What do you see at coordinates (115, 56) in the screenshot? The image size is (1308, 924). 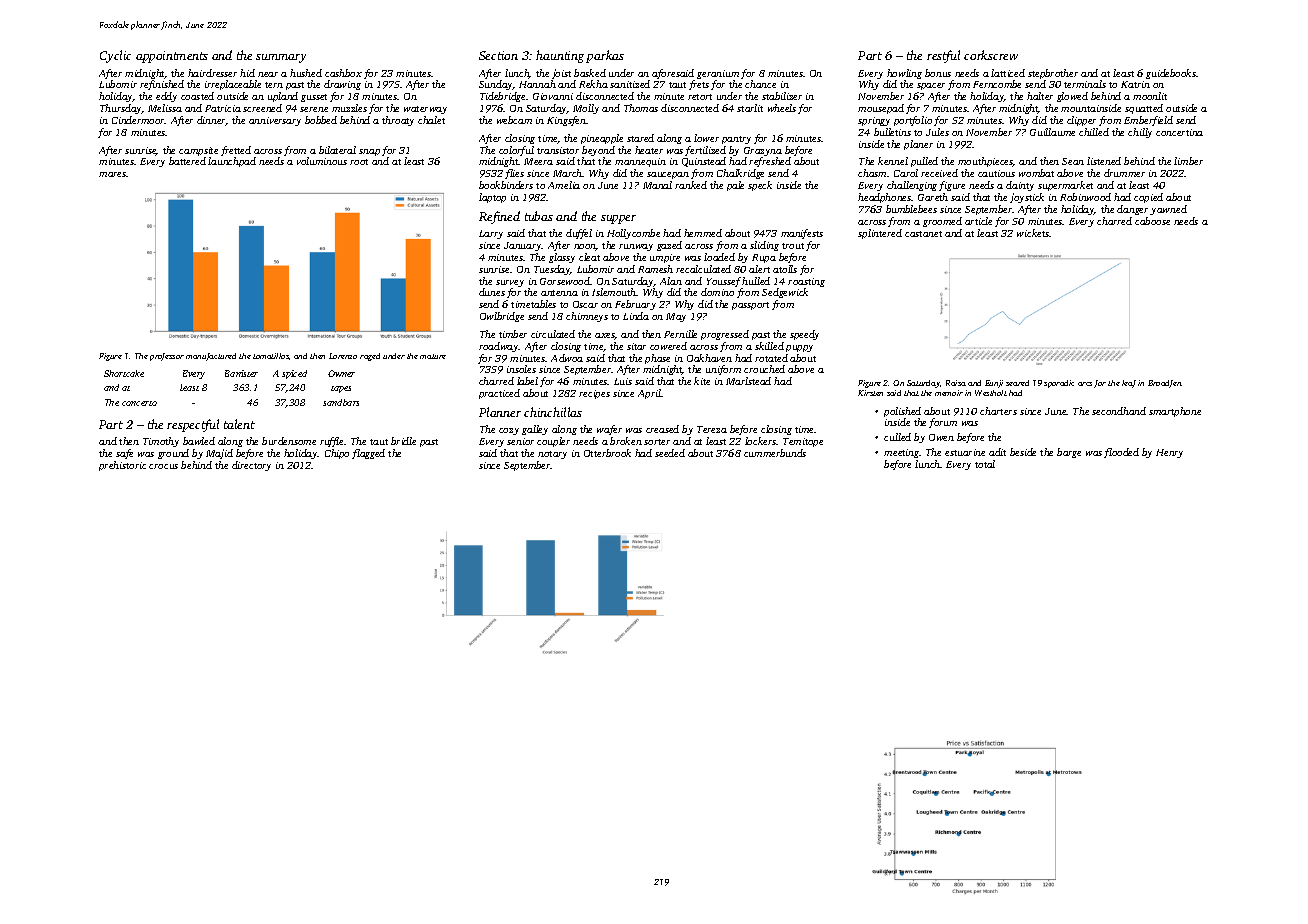 I see `Cyclic` at bounding box center [115, 56].
